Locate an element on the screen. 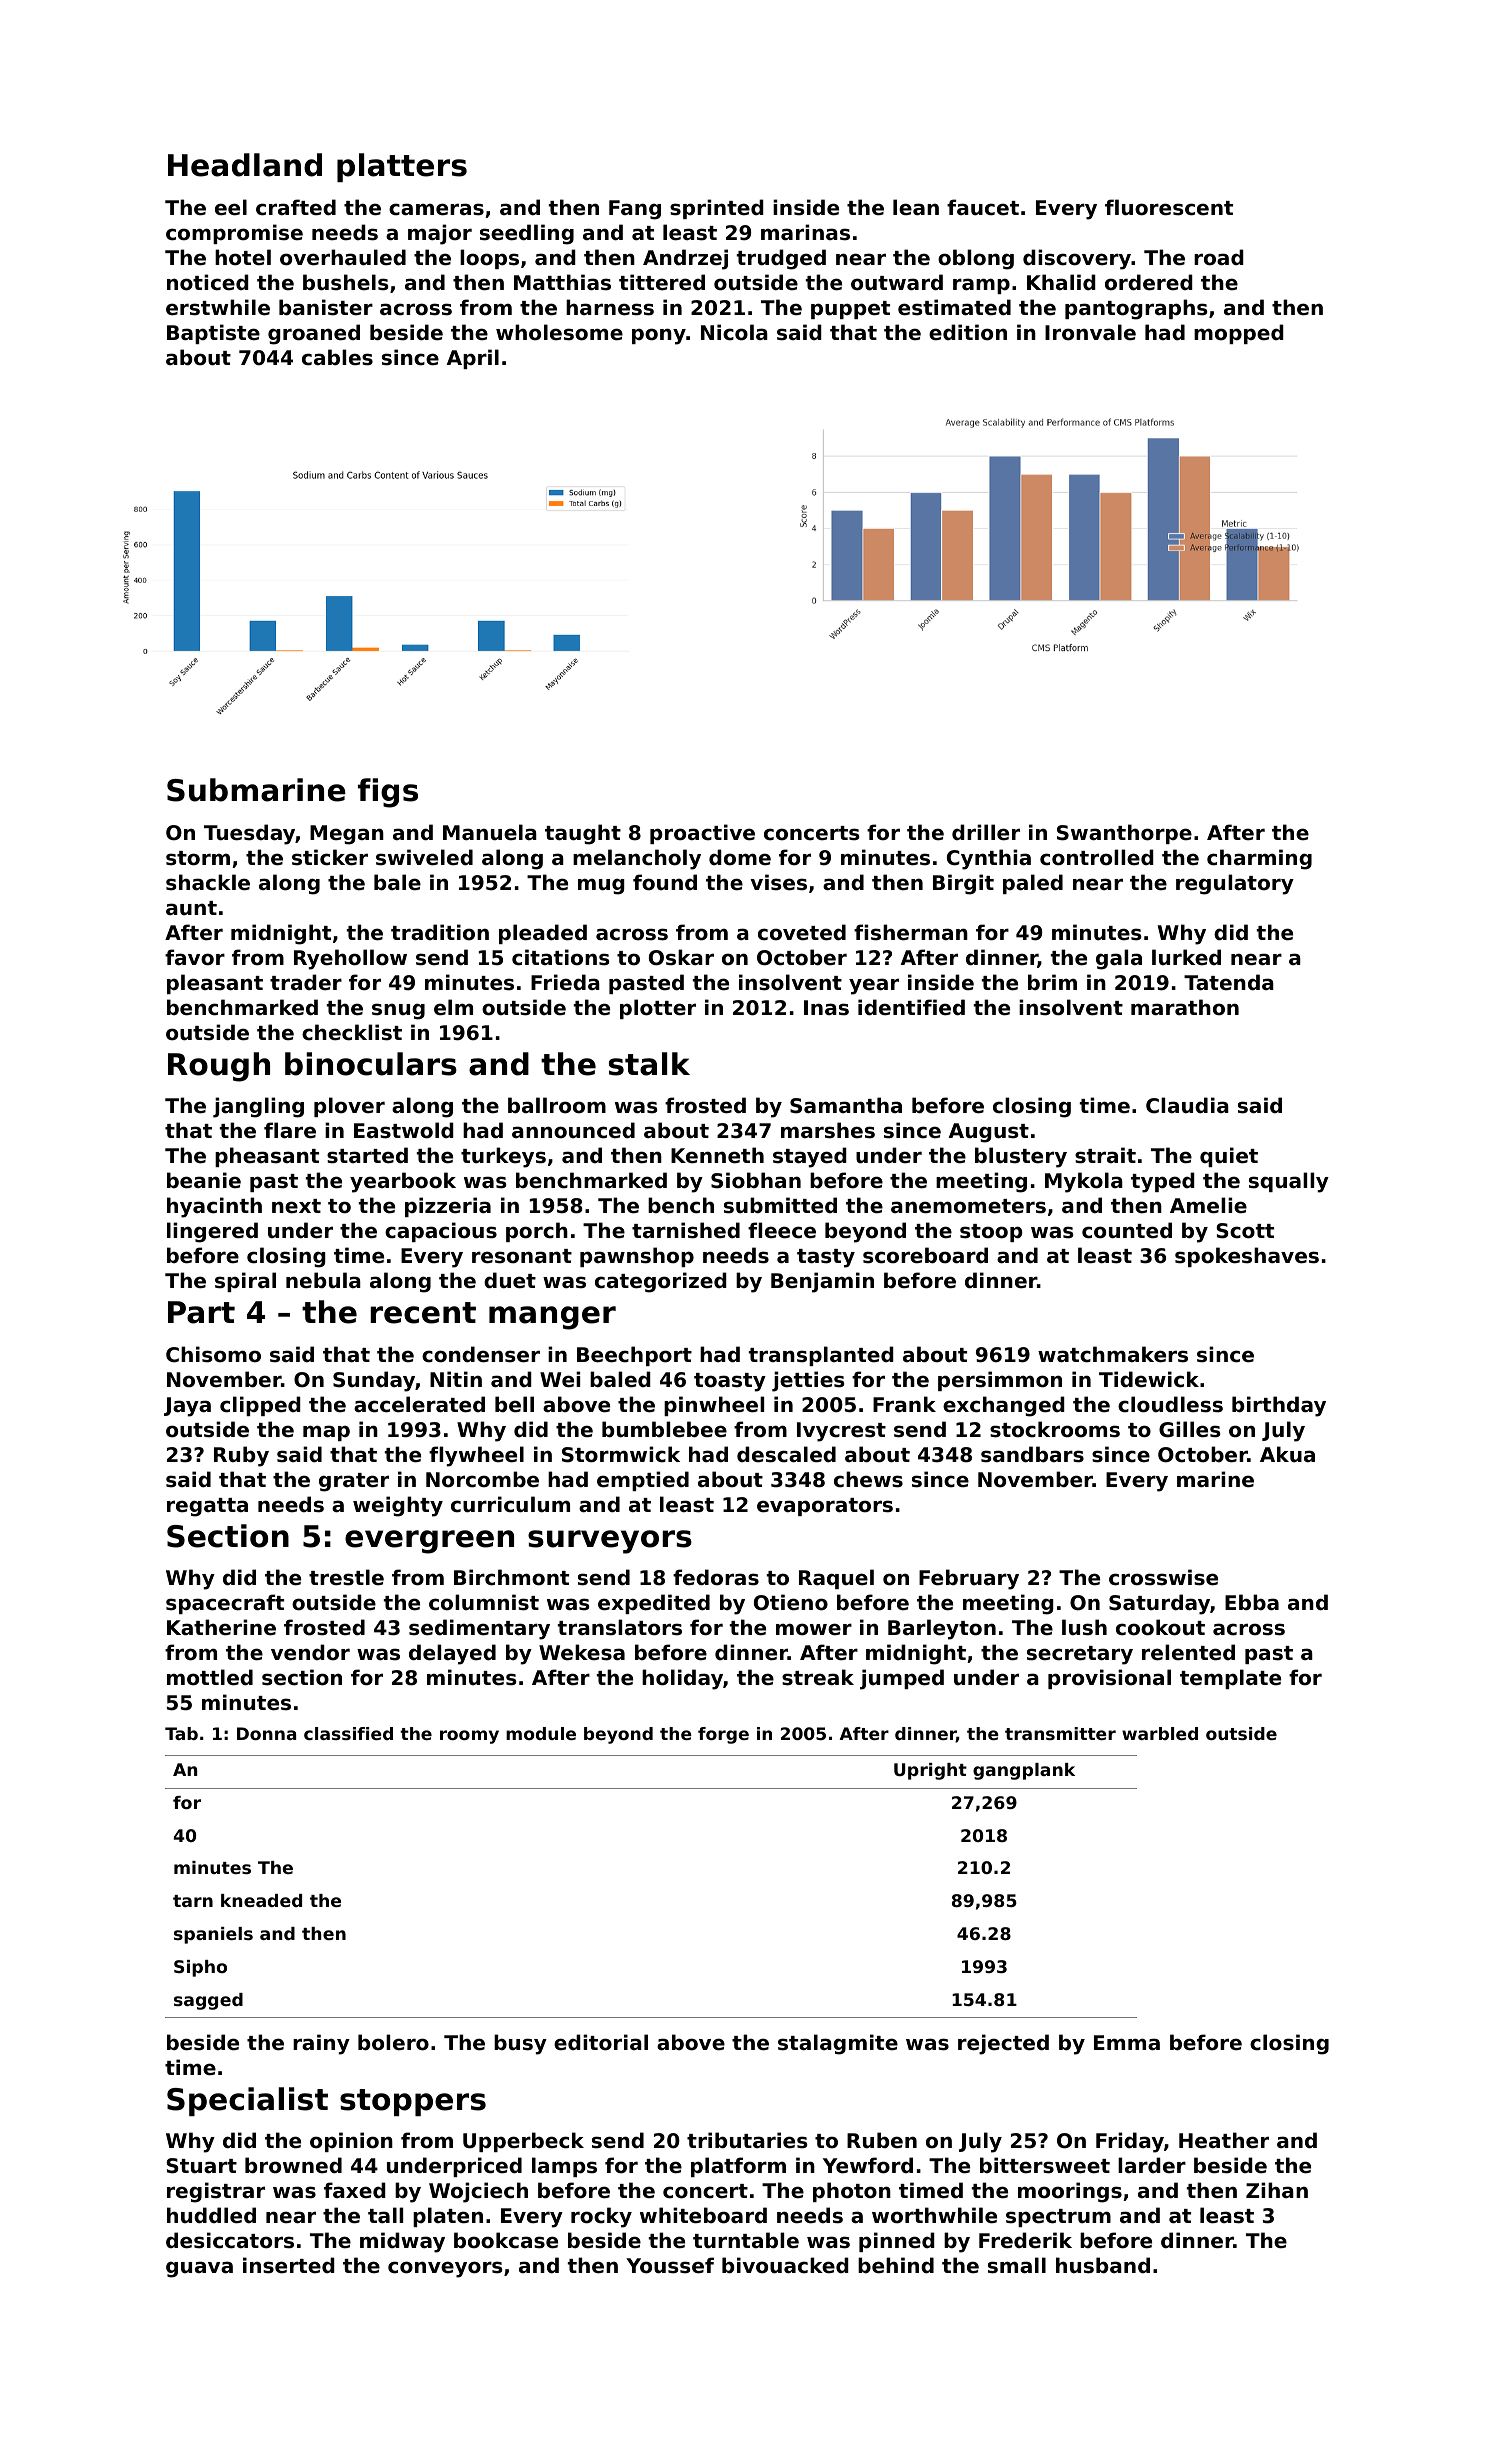  proactive is located at coordinates (702, 834).
